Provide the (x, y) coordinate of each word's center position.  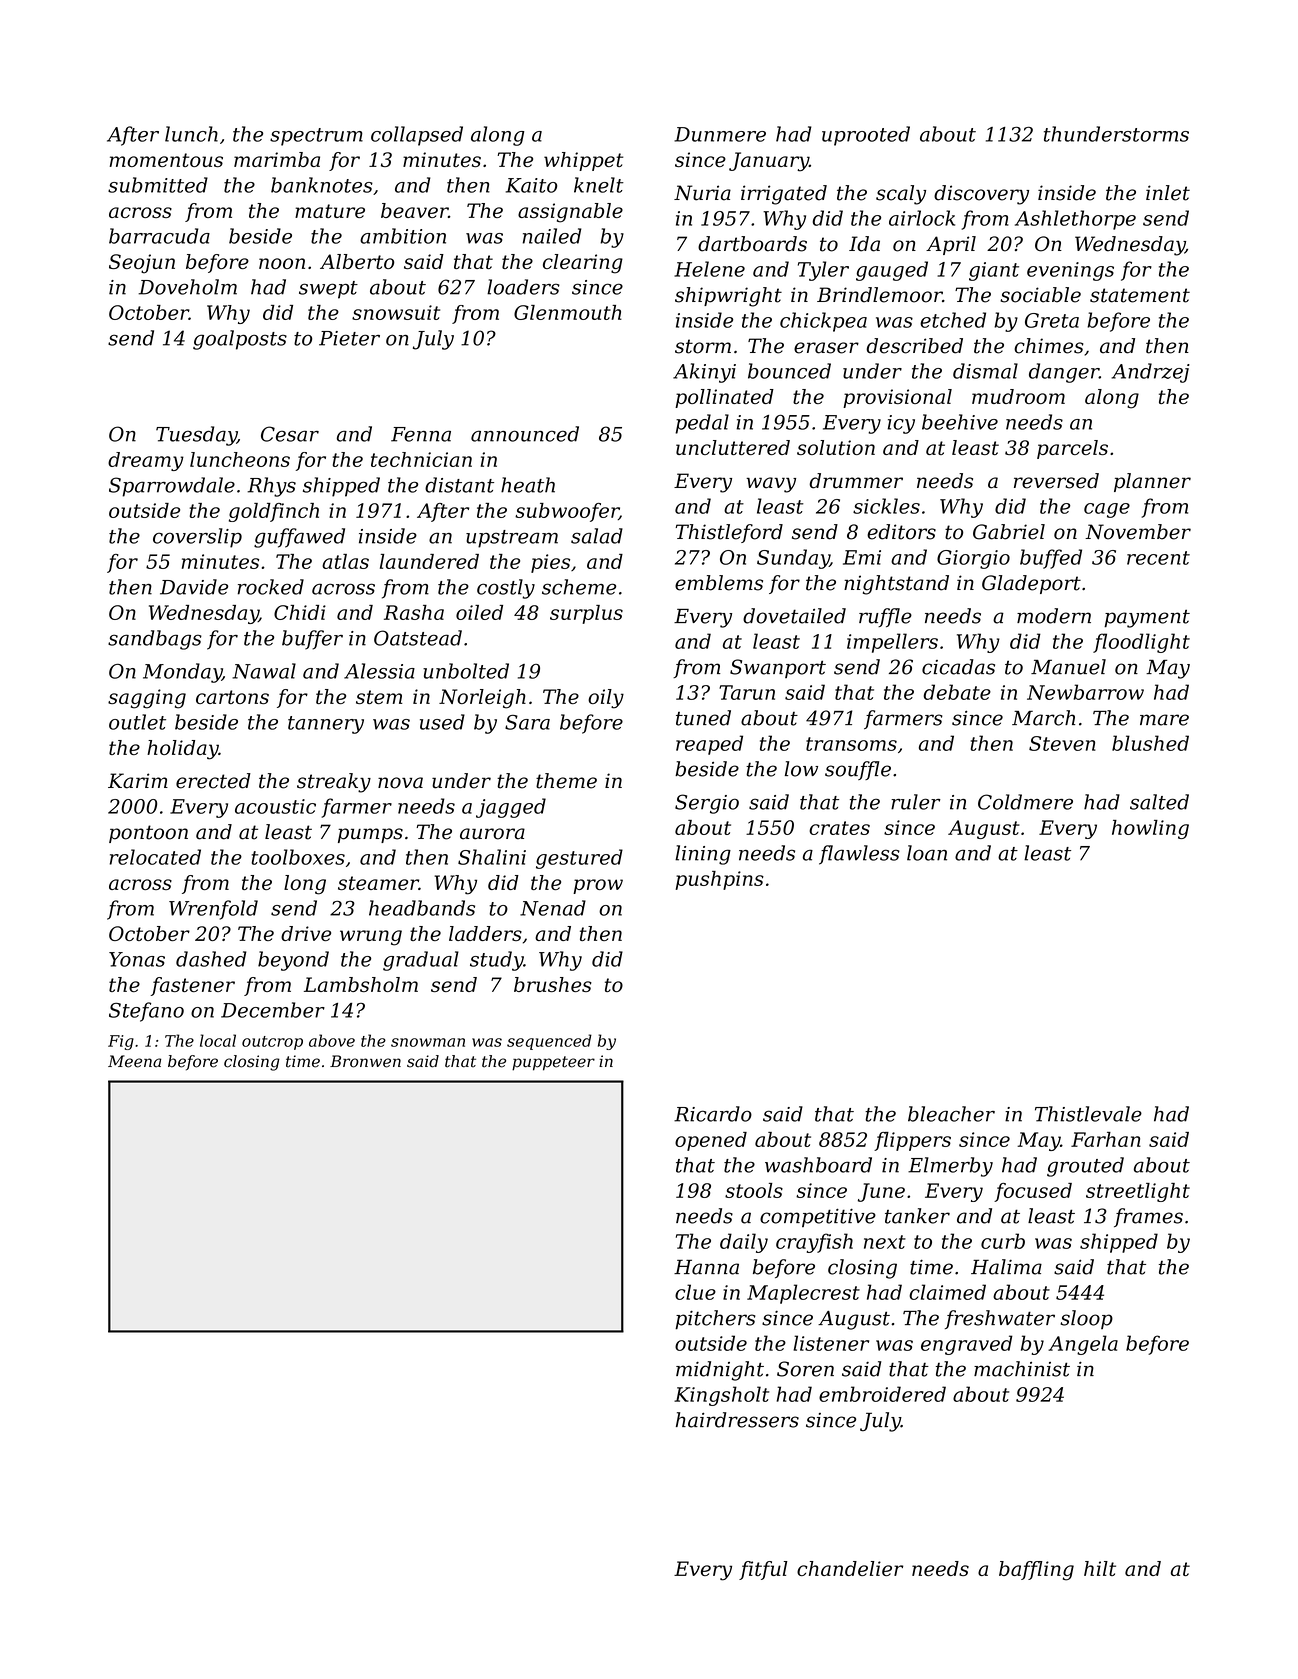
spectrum (316, 137)
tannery (326, 725)
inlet (1168, 193)
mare (1164, 720)
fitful (763, 1570)
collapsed (417, 136)
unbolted (466, 671)
